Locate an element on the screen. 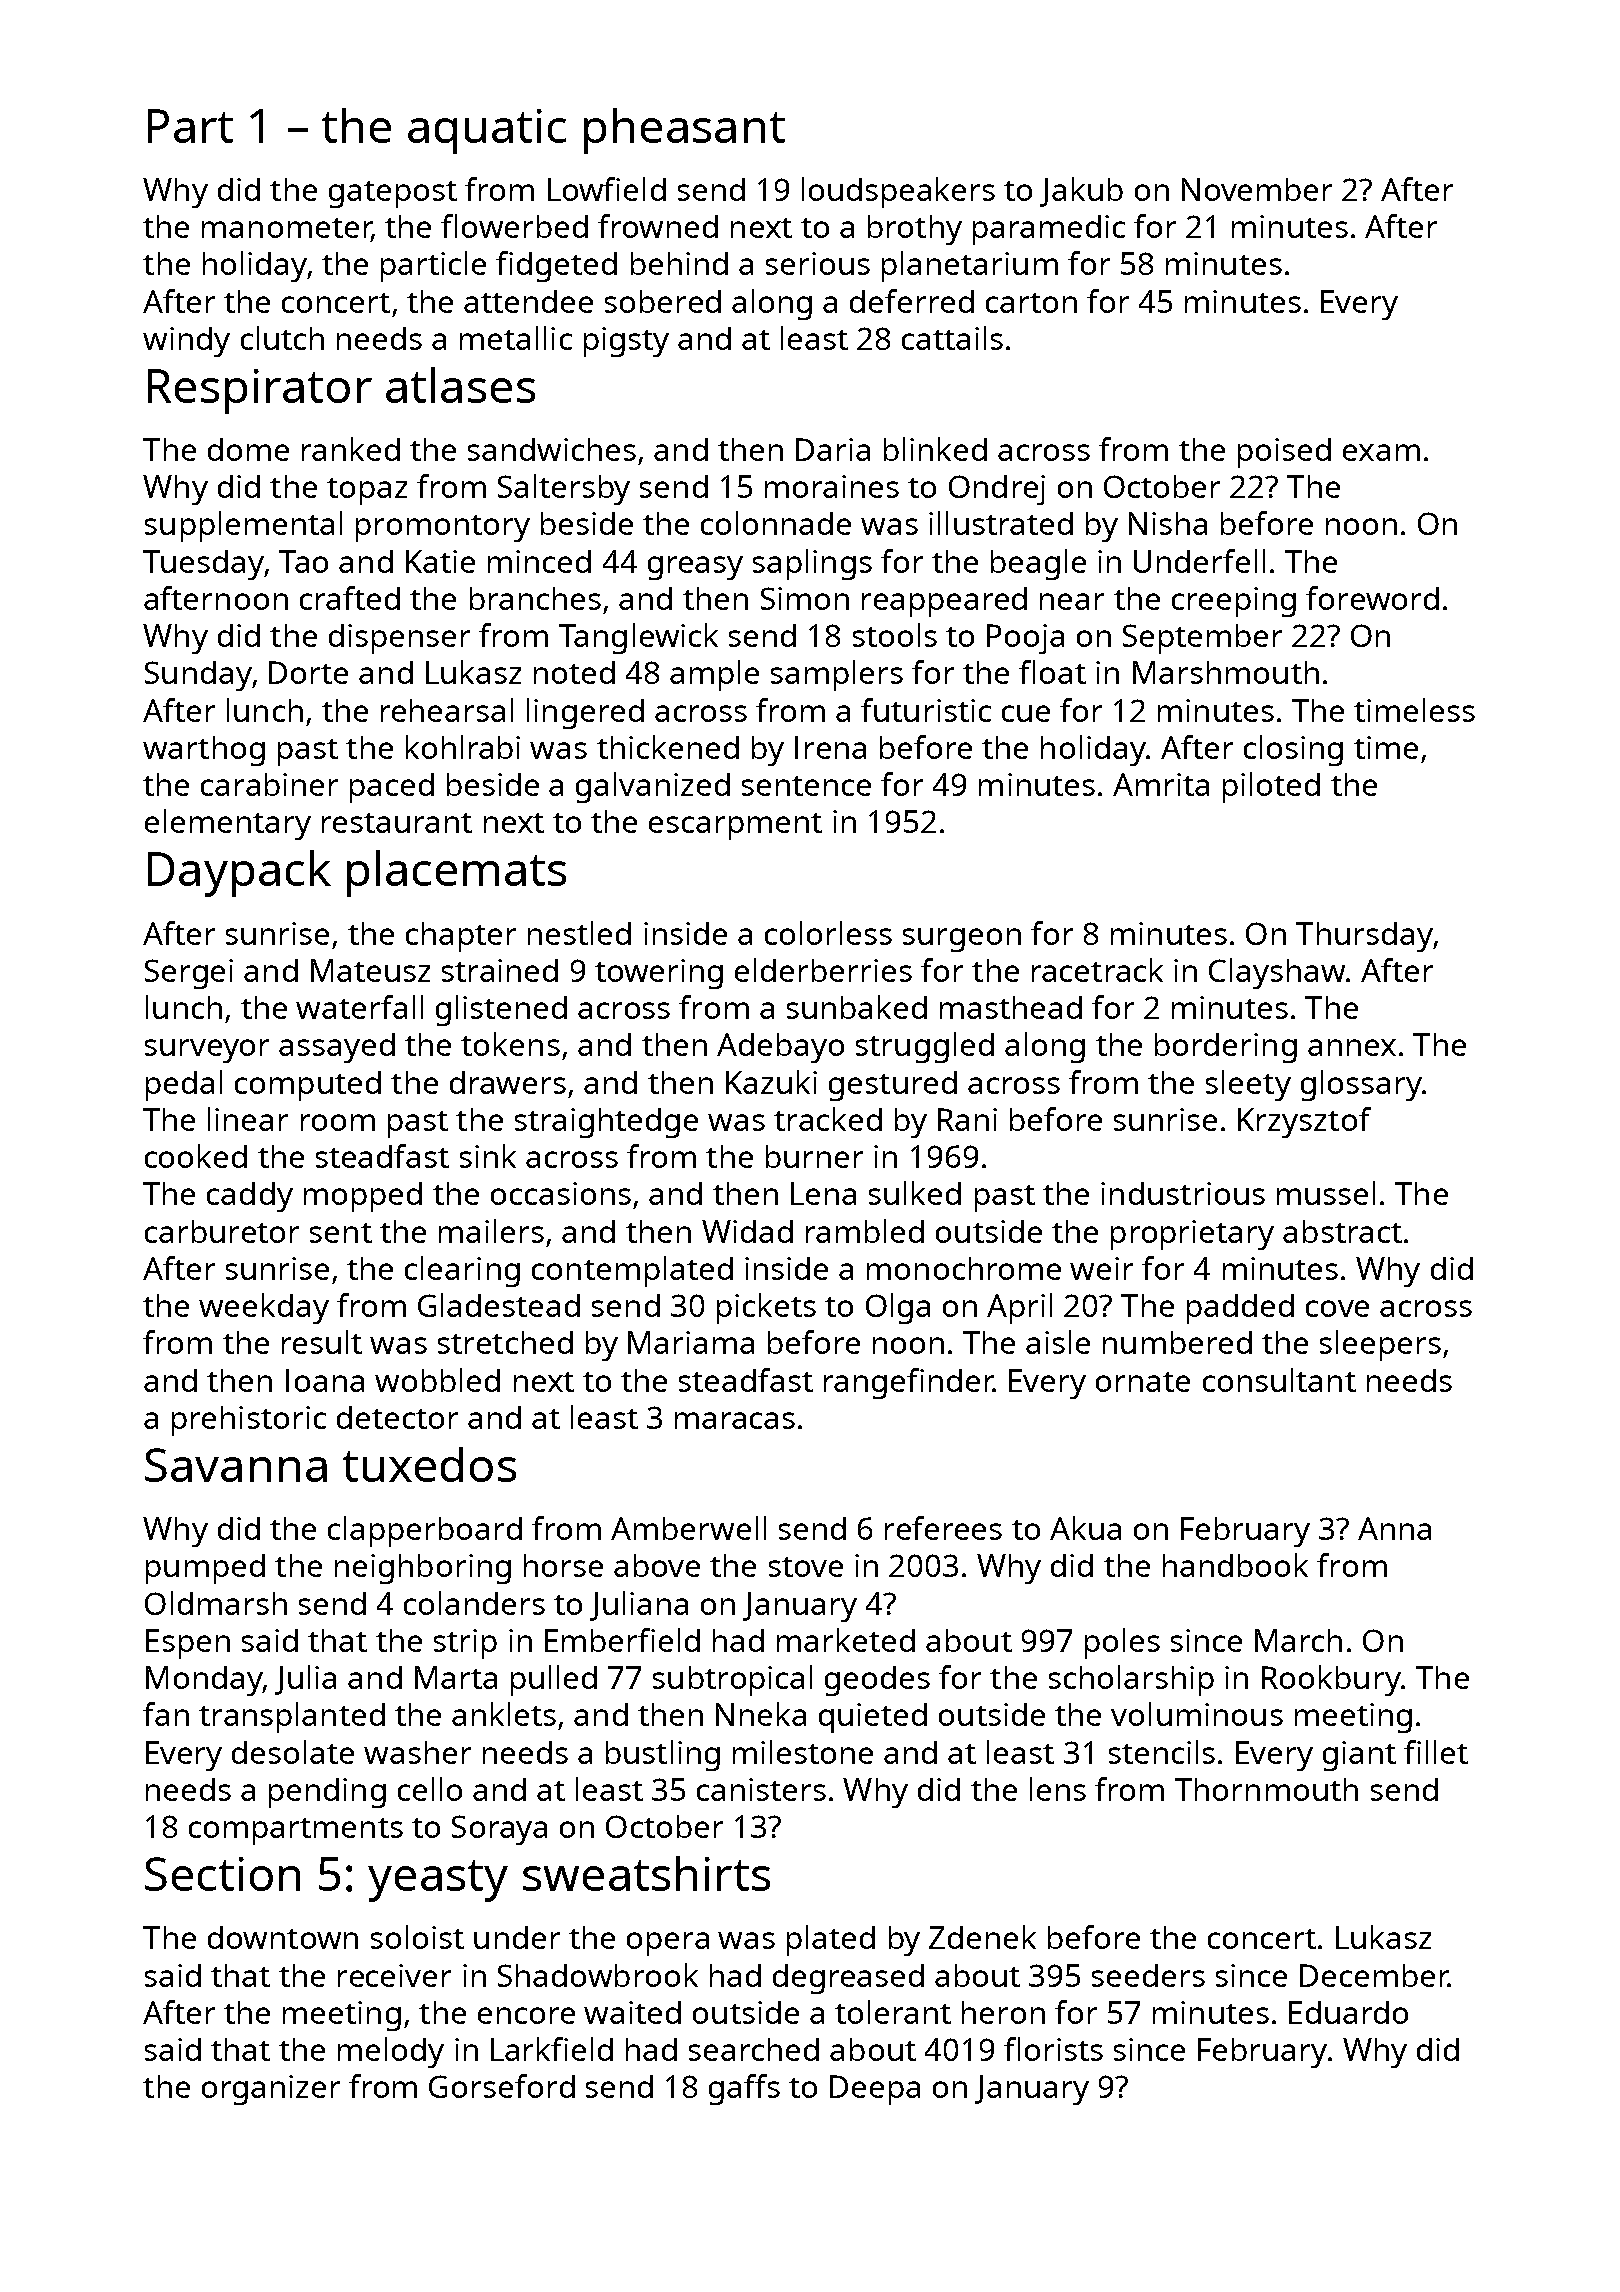 The width and height of the screenshot is (1620, 2292). foreword is located at coordinates (1372, 598).
